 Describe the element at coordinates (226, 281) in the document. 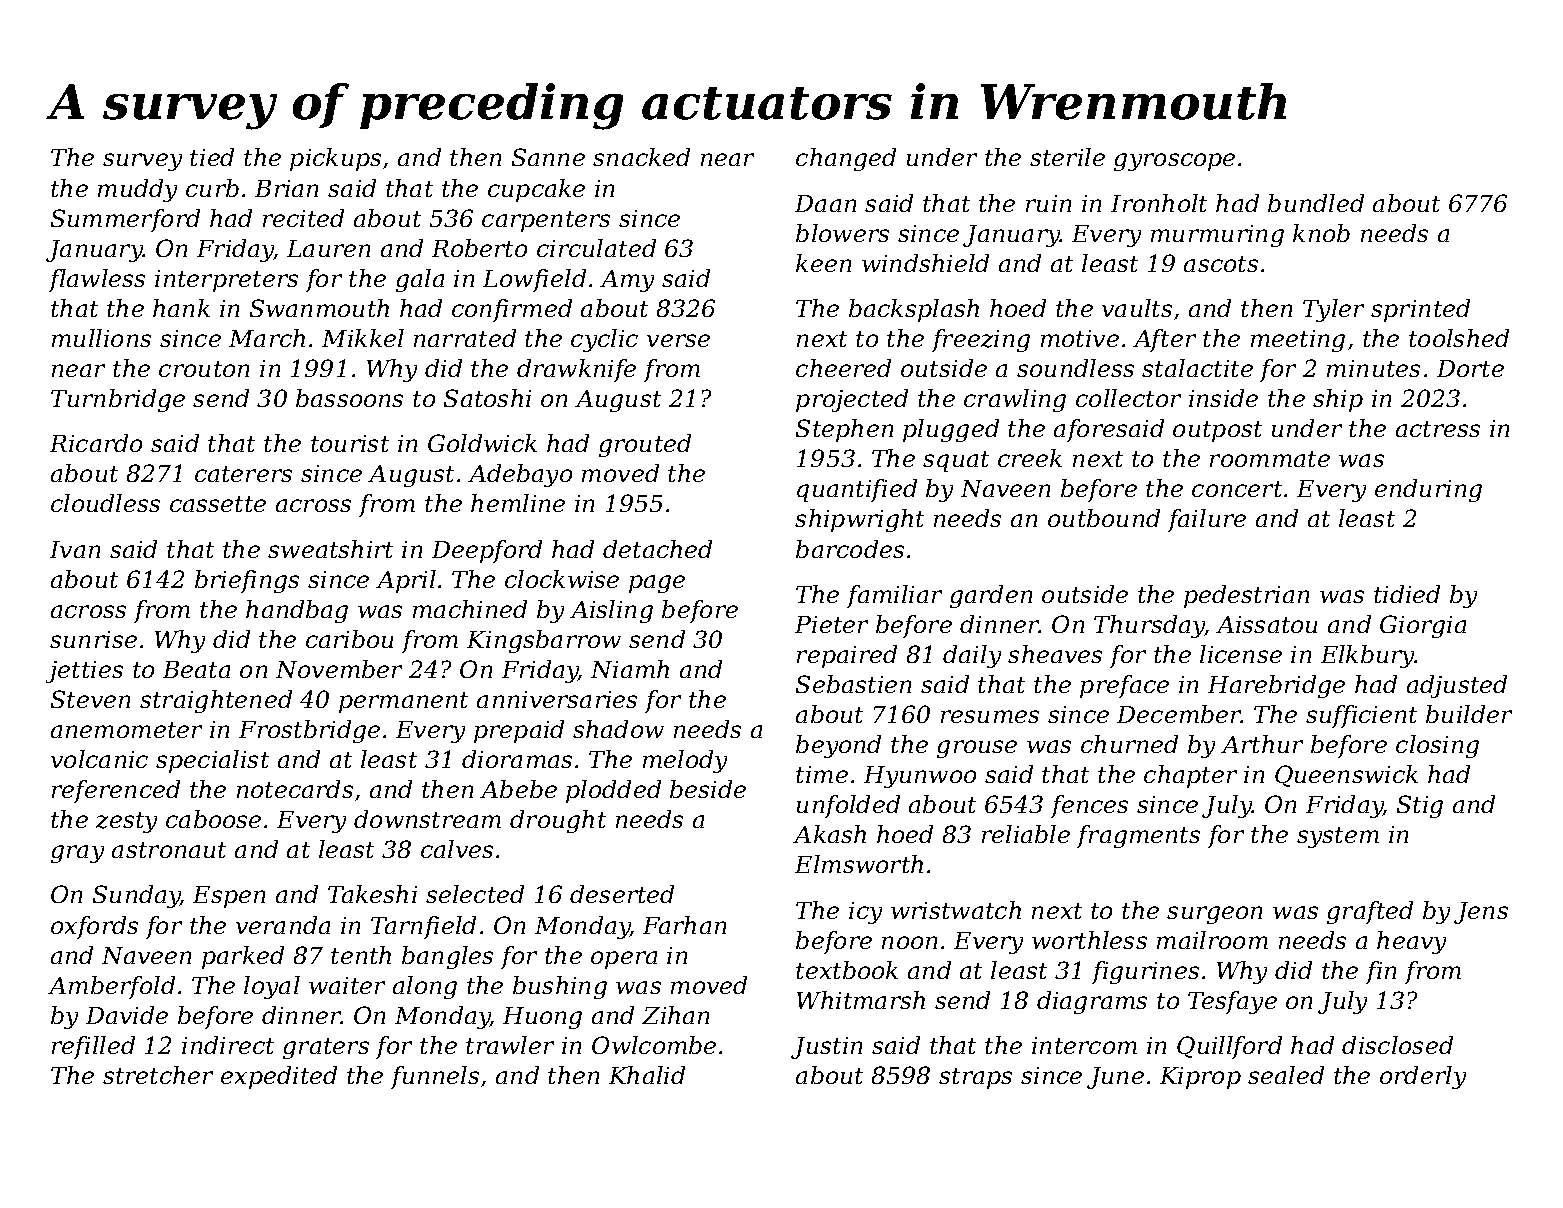

I see `interpreters` at that location.
